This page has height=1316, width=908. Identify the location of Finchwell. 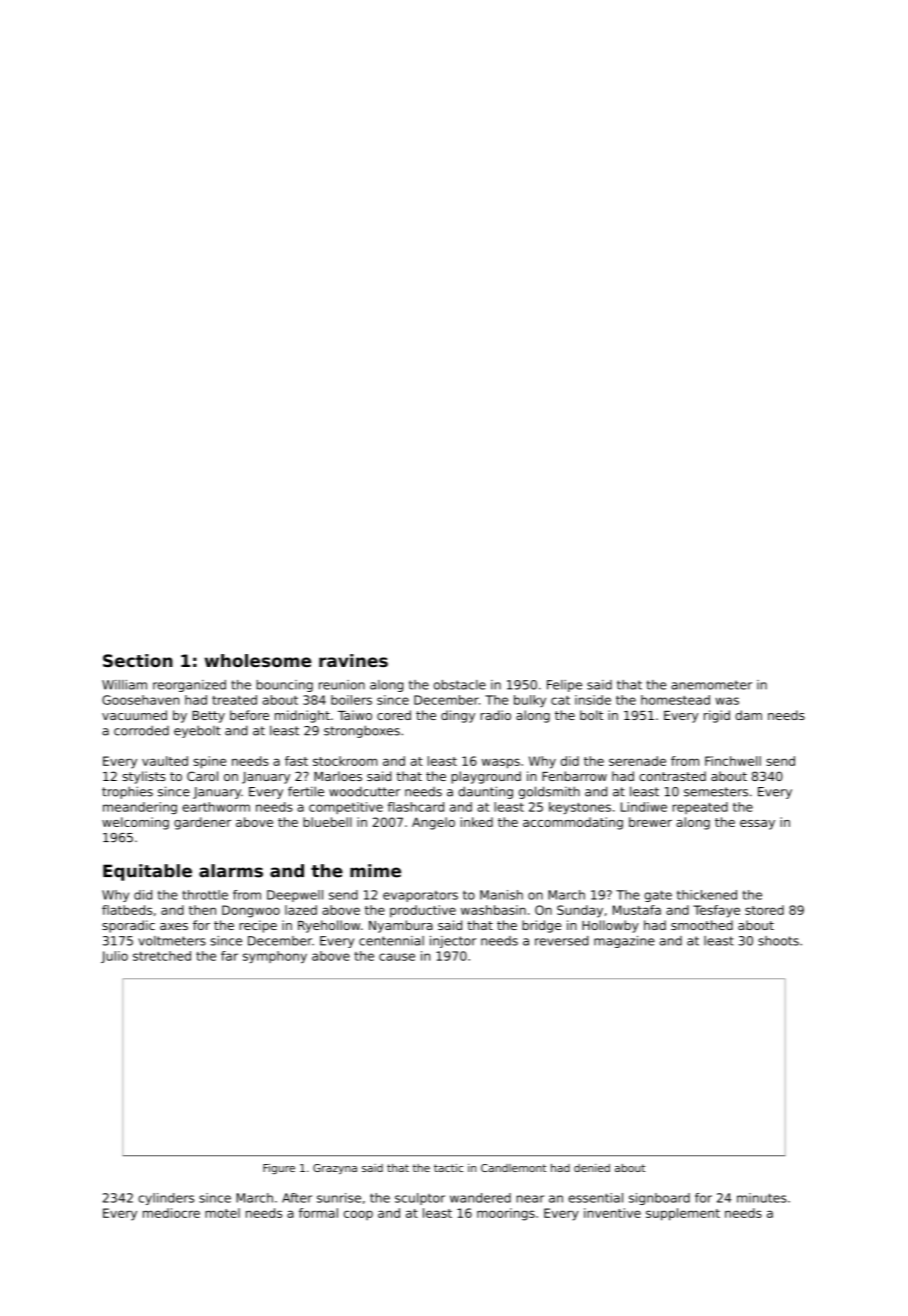
(733, 761).
